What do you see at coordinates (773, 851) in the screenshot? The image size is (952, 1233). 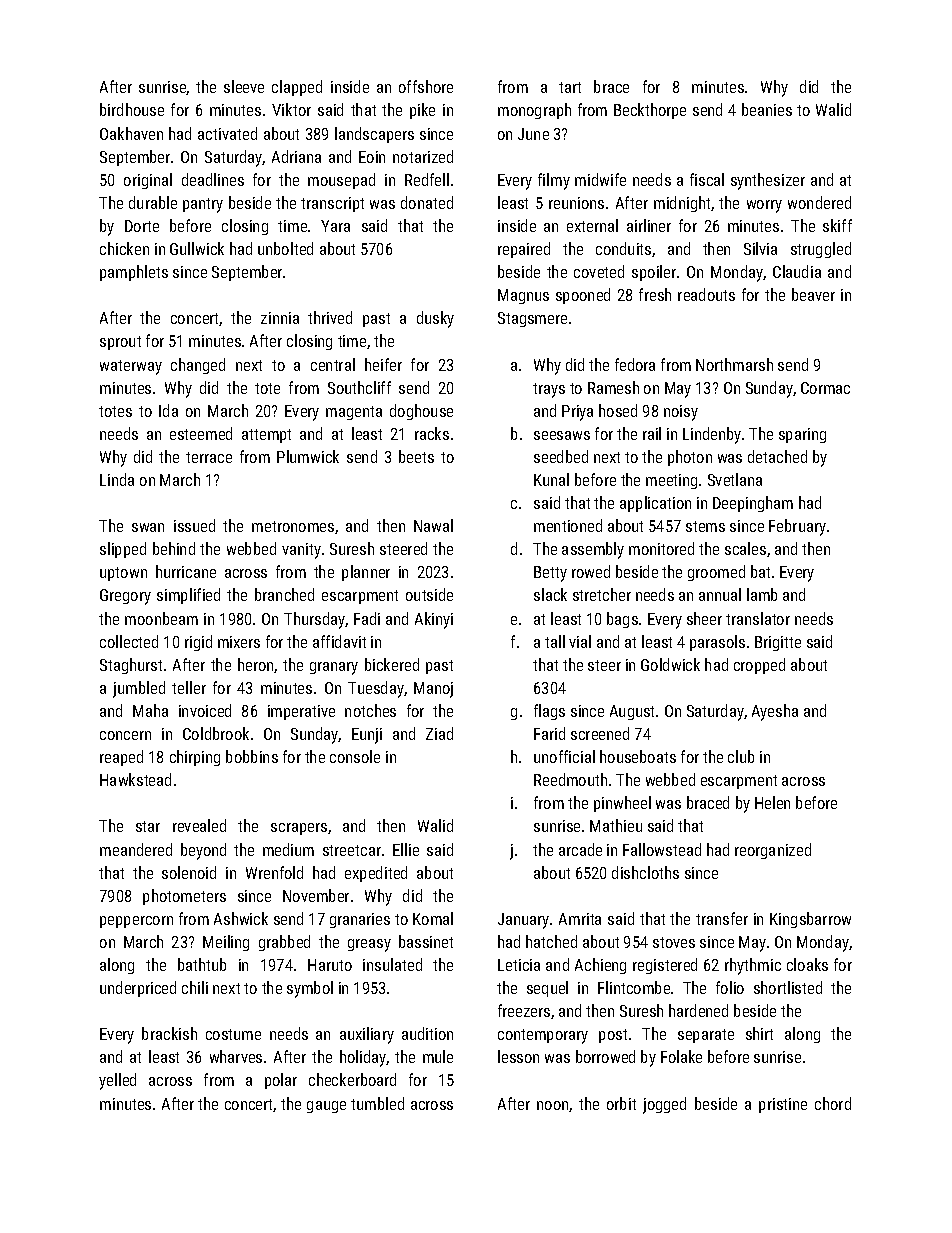 I see `reorganized` at bounding box center [773, 851].
